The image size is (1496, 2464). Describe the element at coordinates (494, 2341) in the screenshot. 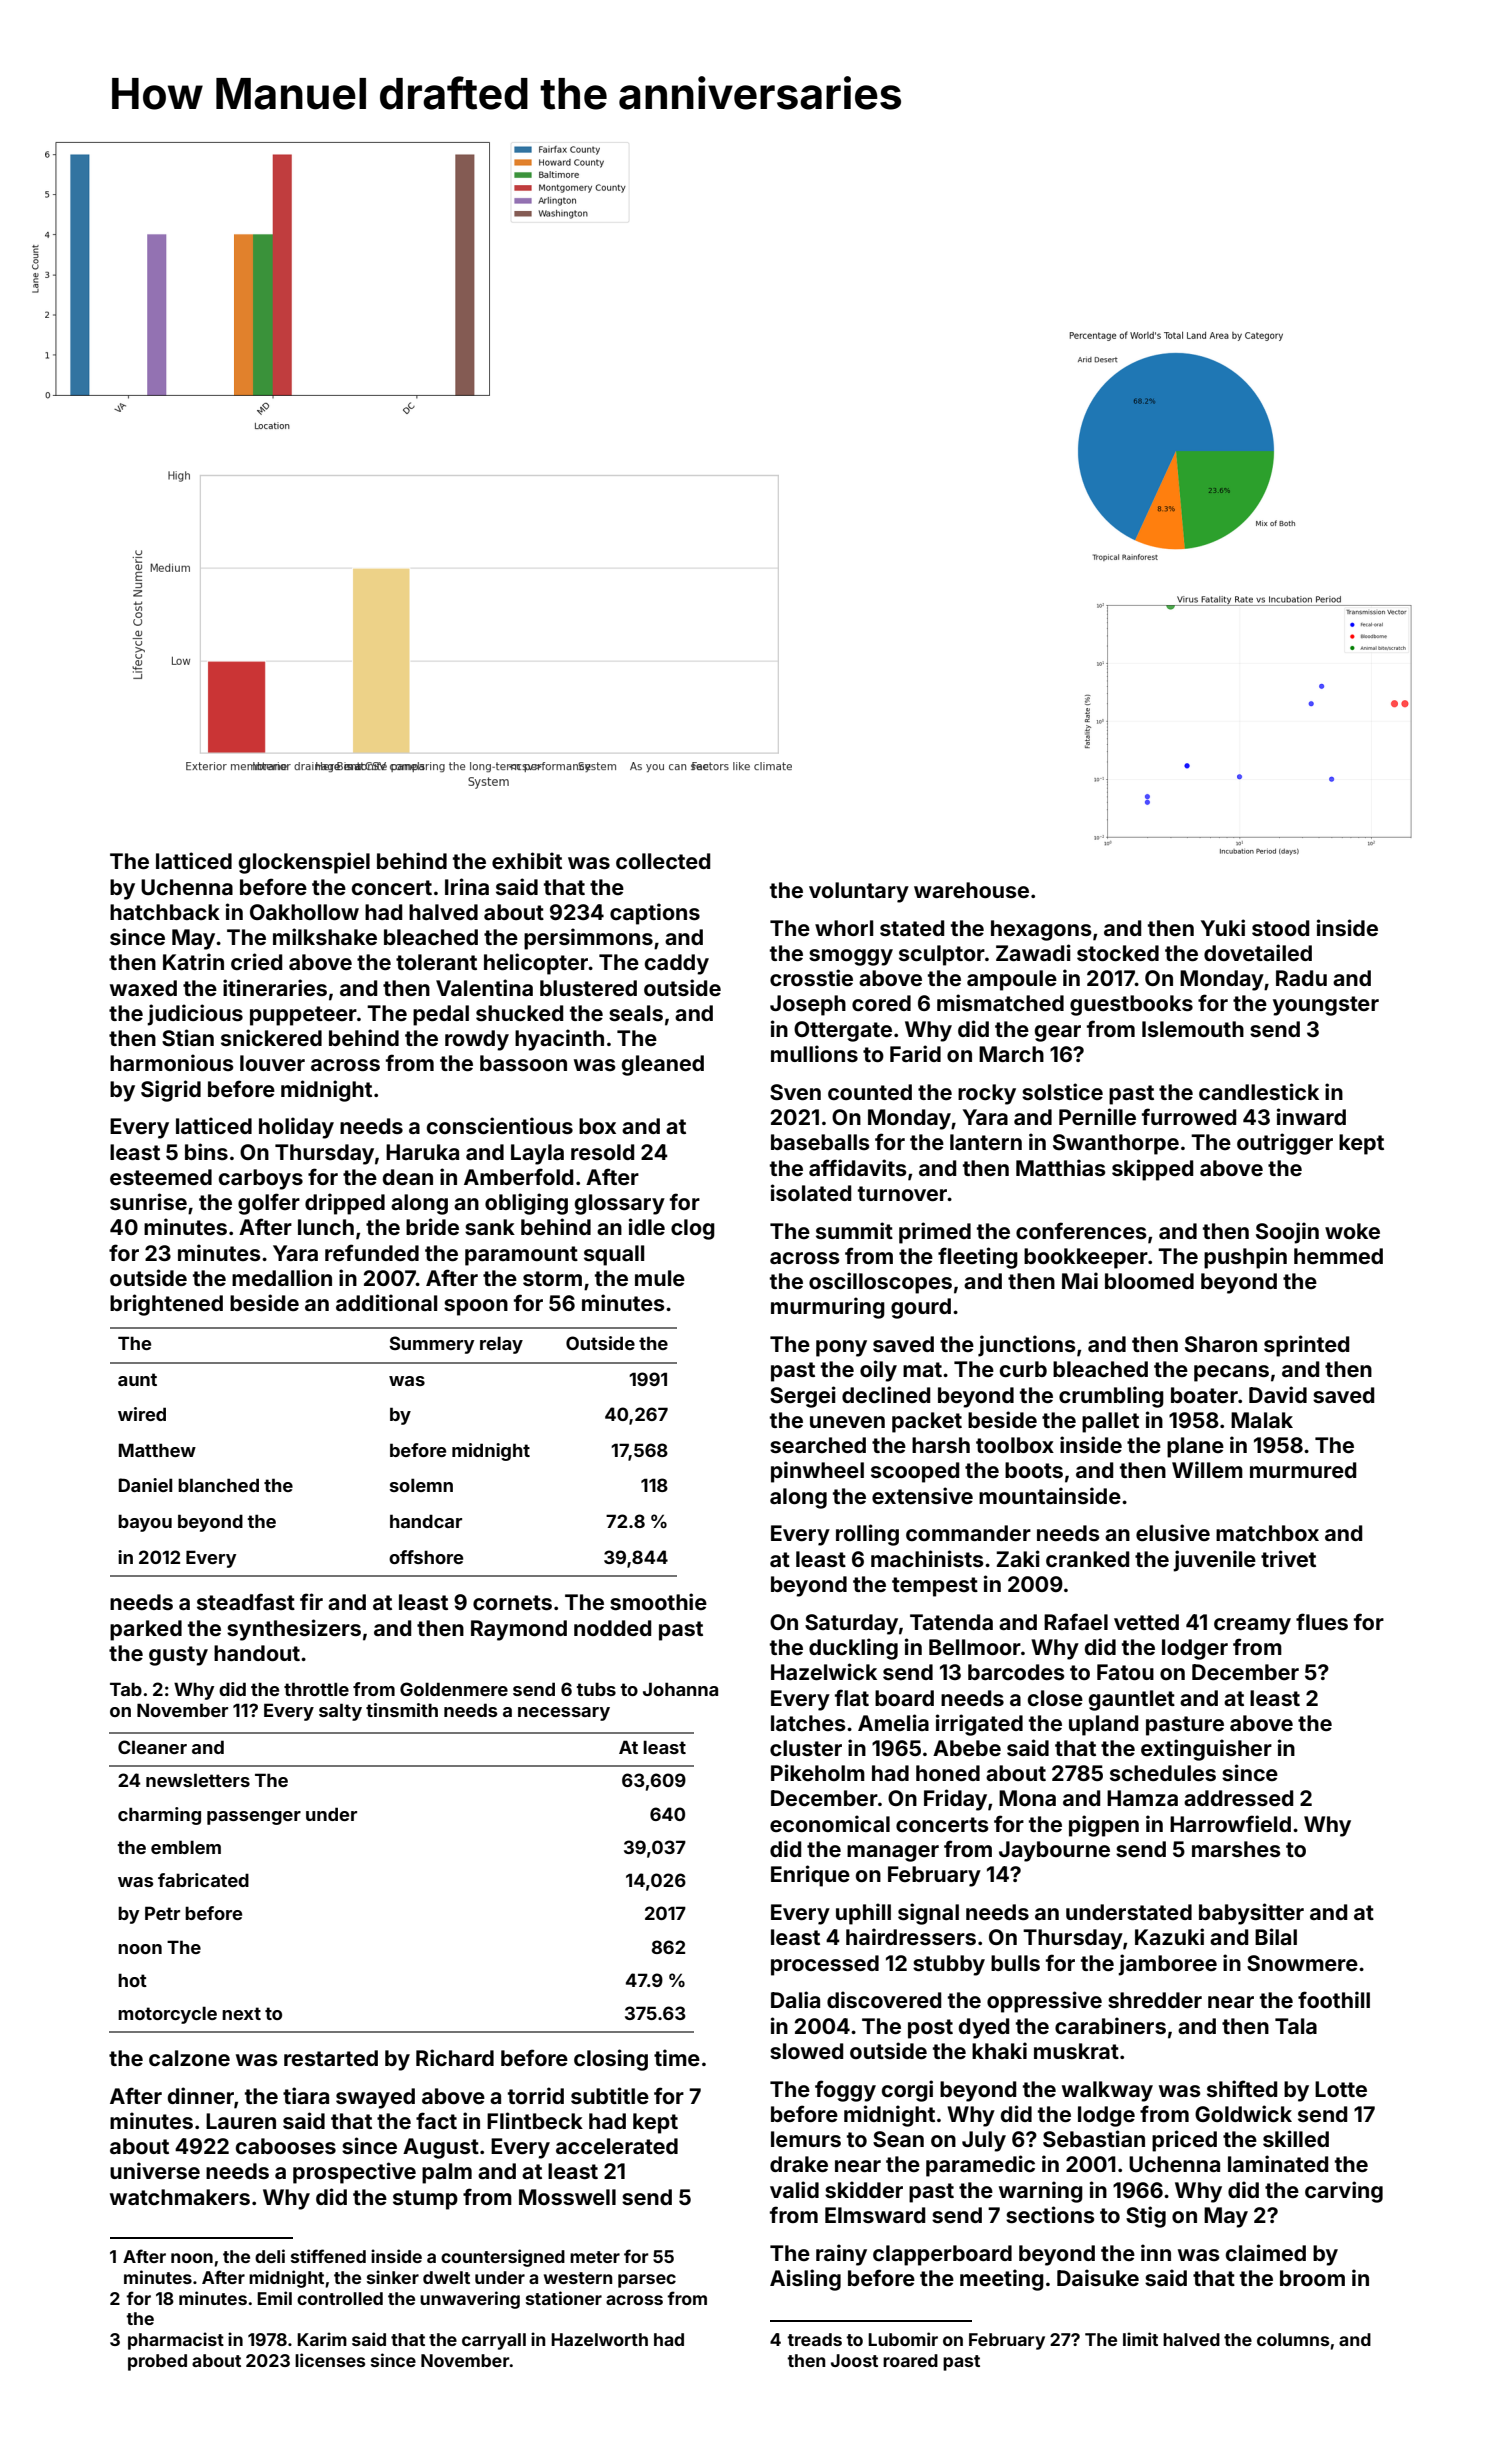

I see `carryall` at that location.
